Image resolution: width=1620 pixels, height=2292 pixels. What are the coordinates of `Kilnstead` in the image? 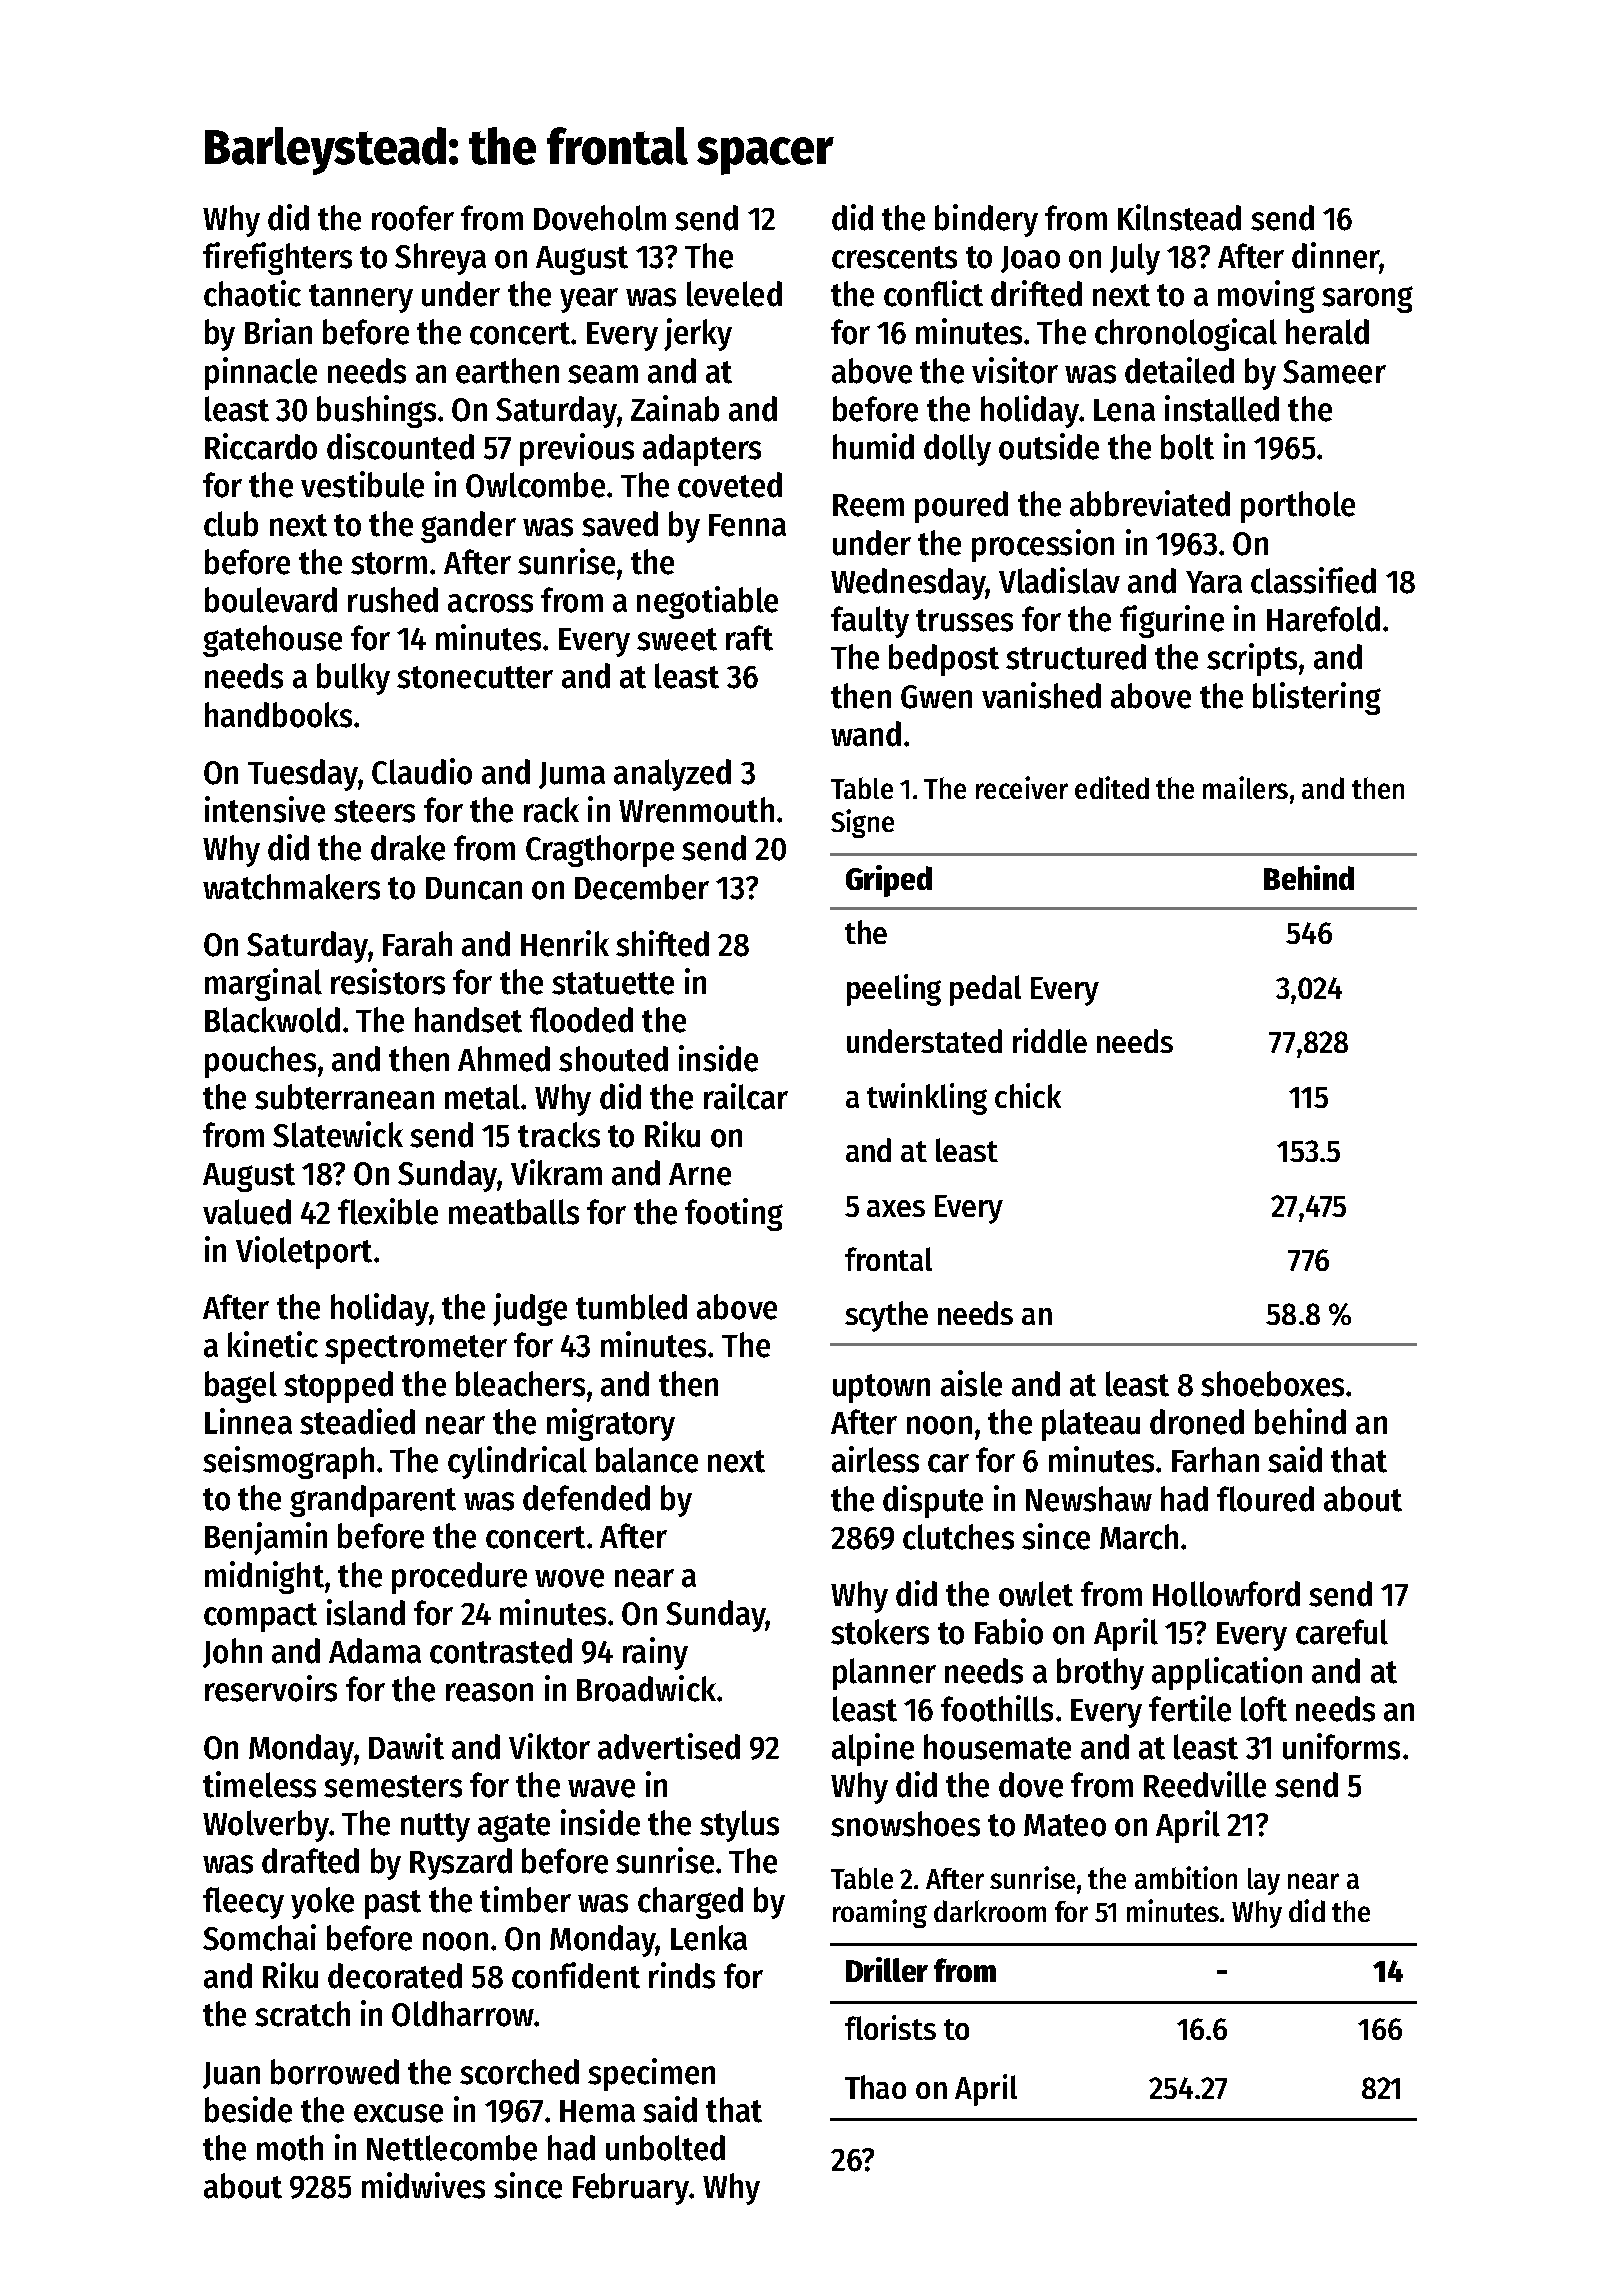 It's located at (1179, 217).
